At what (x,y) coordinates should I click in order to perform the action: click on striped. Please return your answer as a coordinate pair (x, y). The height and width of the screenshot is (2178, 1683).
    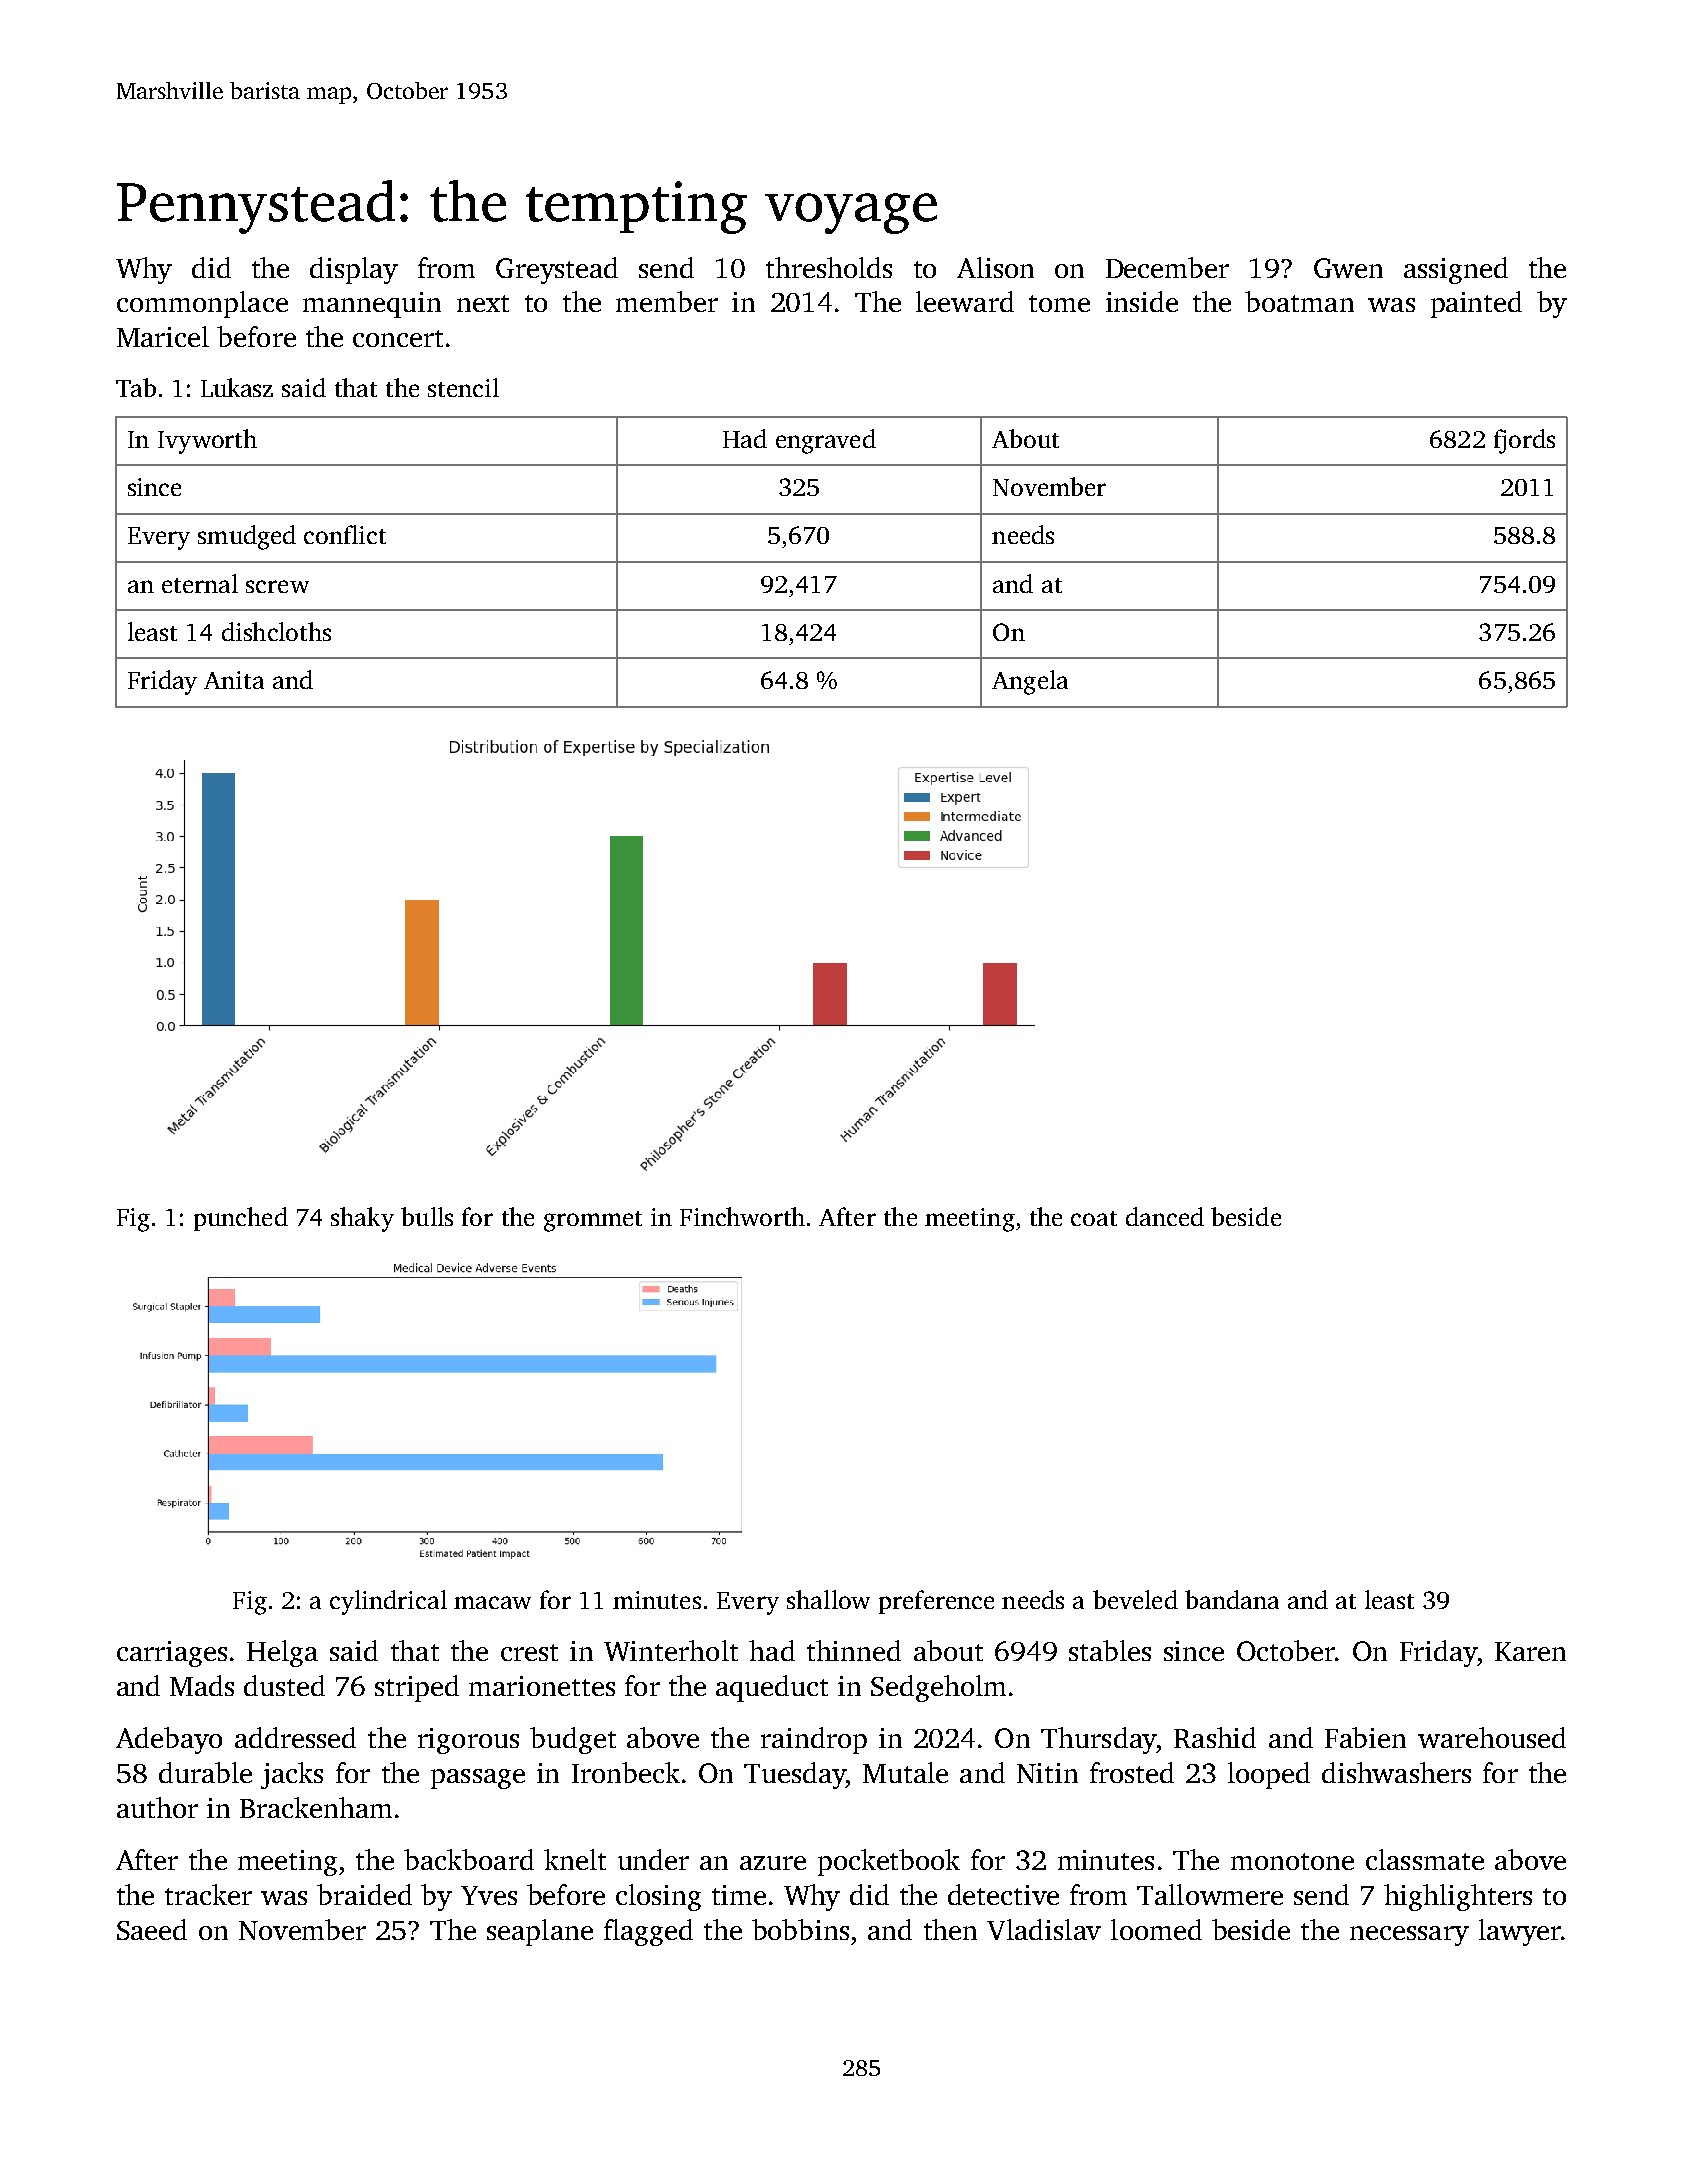
    Looking at the image, I should click on (417, 1688).
